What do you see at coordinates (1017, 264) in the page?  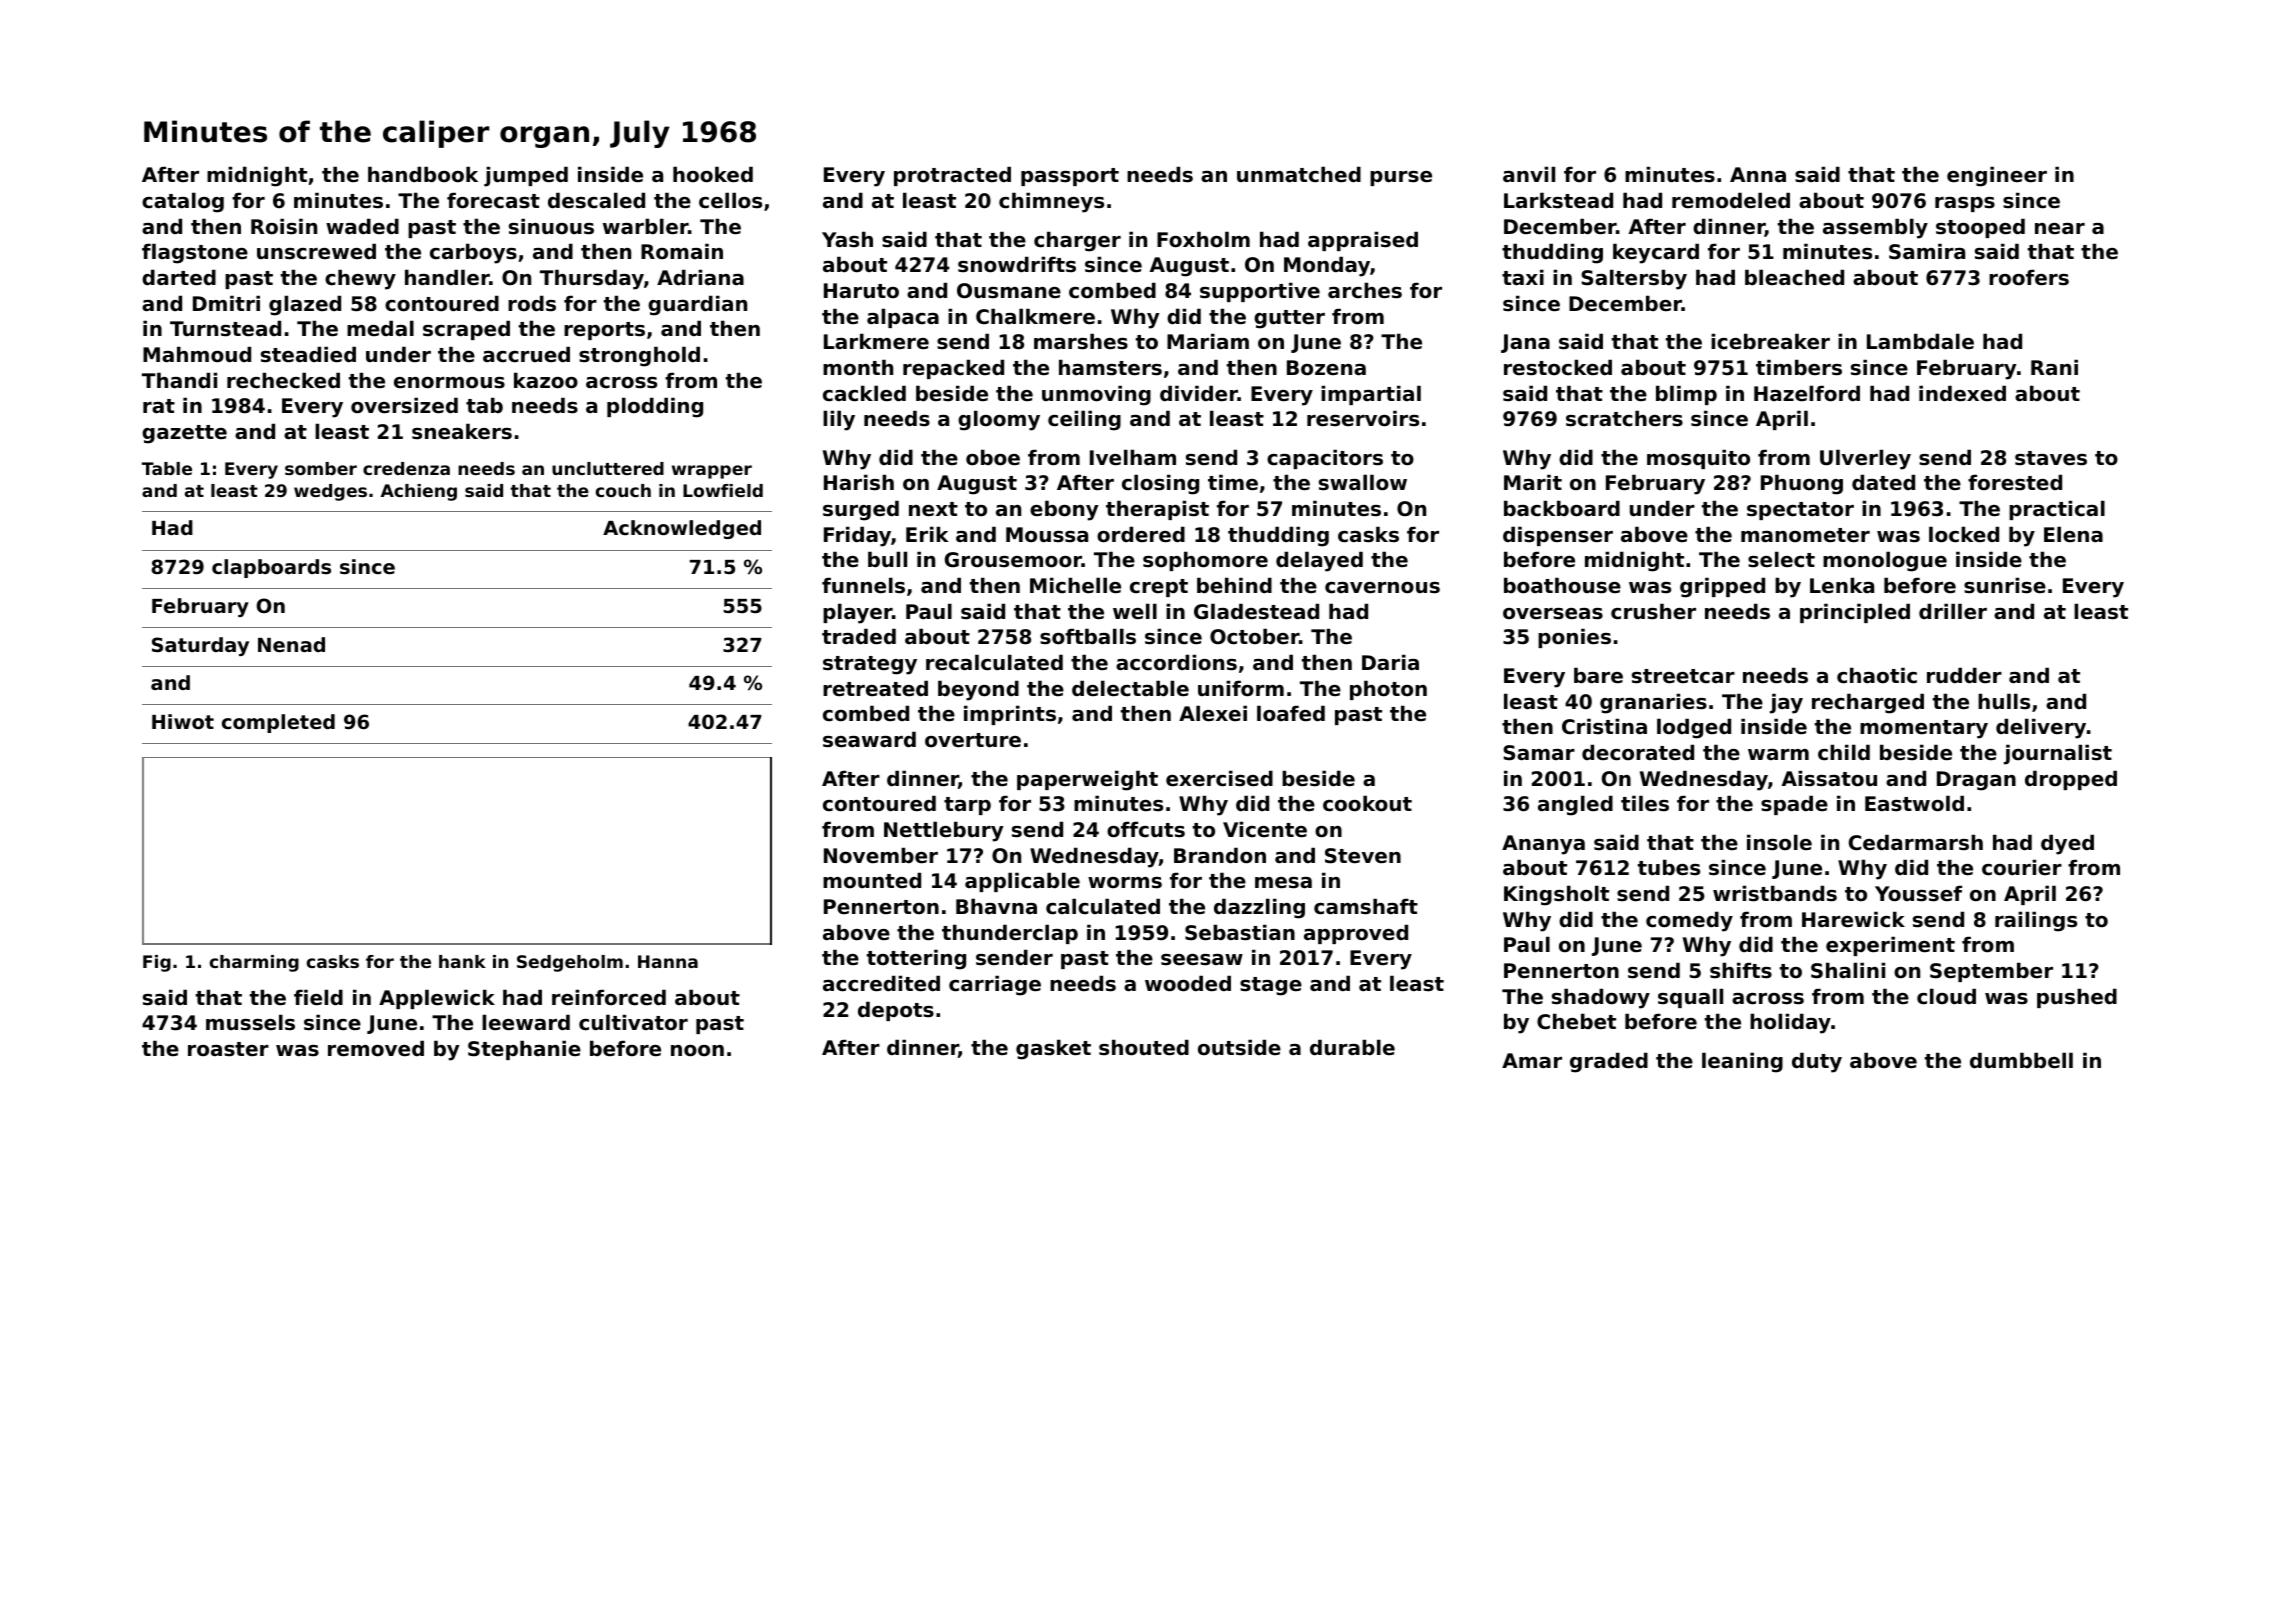 I see `snowdrifts` at bounding box center [1017, 264].
